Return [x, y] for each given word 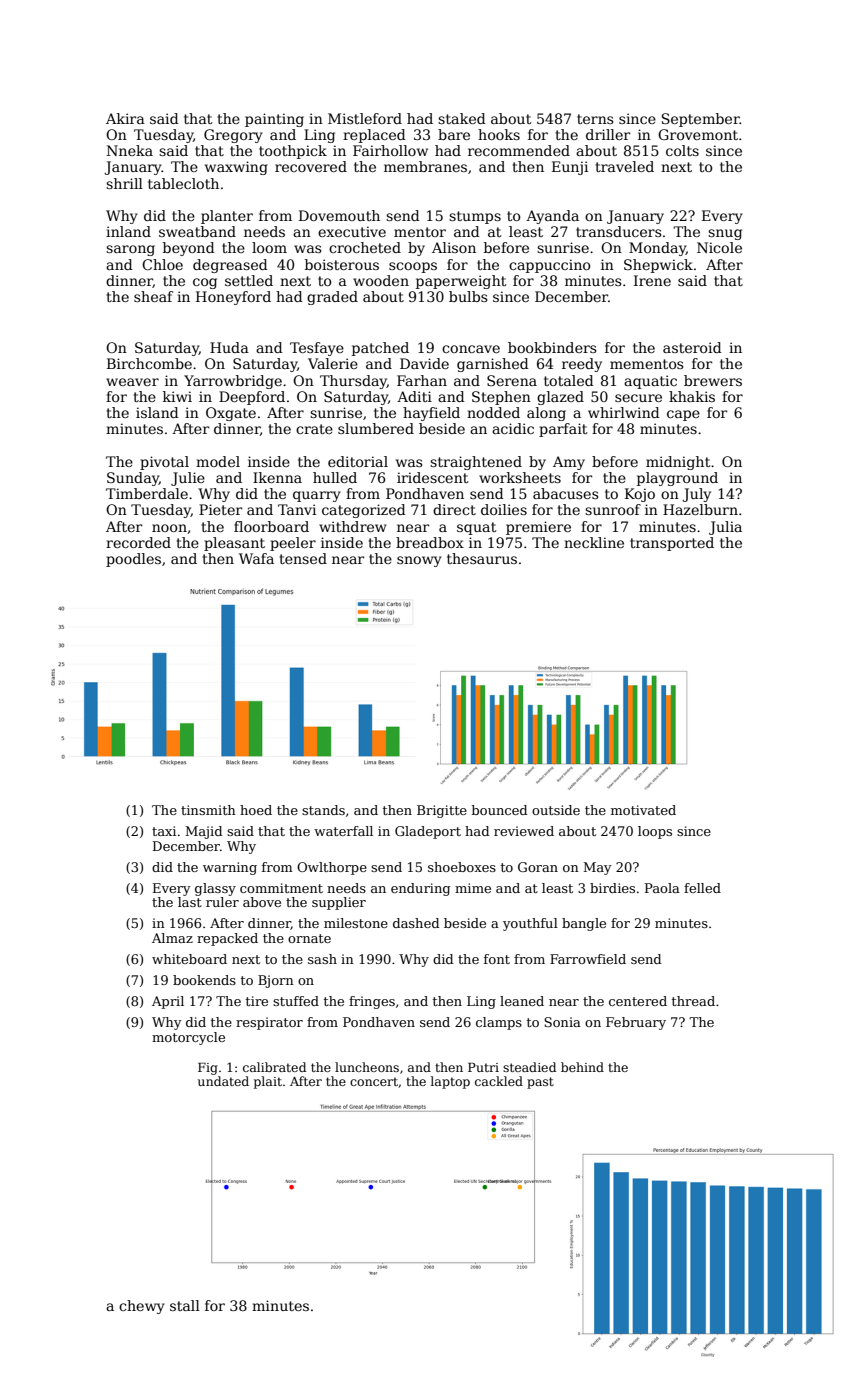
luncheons [367, 1067]
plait [268, 1082]
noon [169, 528]
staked [462, 118]
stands [323, 810]
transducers [619, 231]
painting [274, 120]
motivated [643, 810]
